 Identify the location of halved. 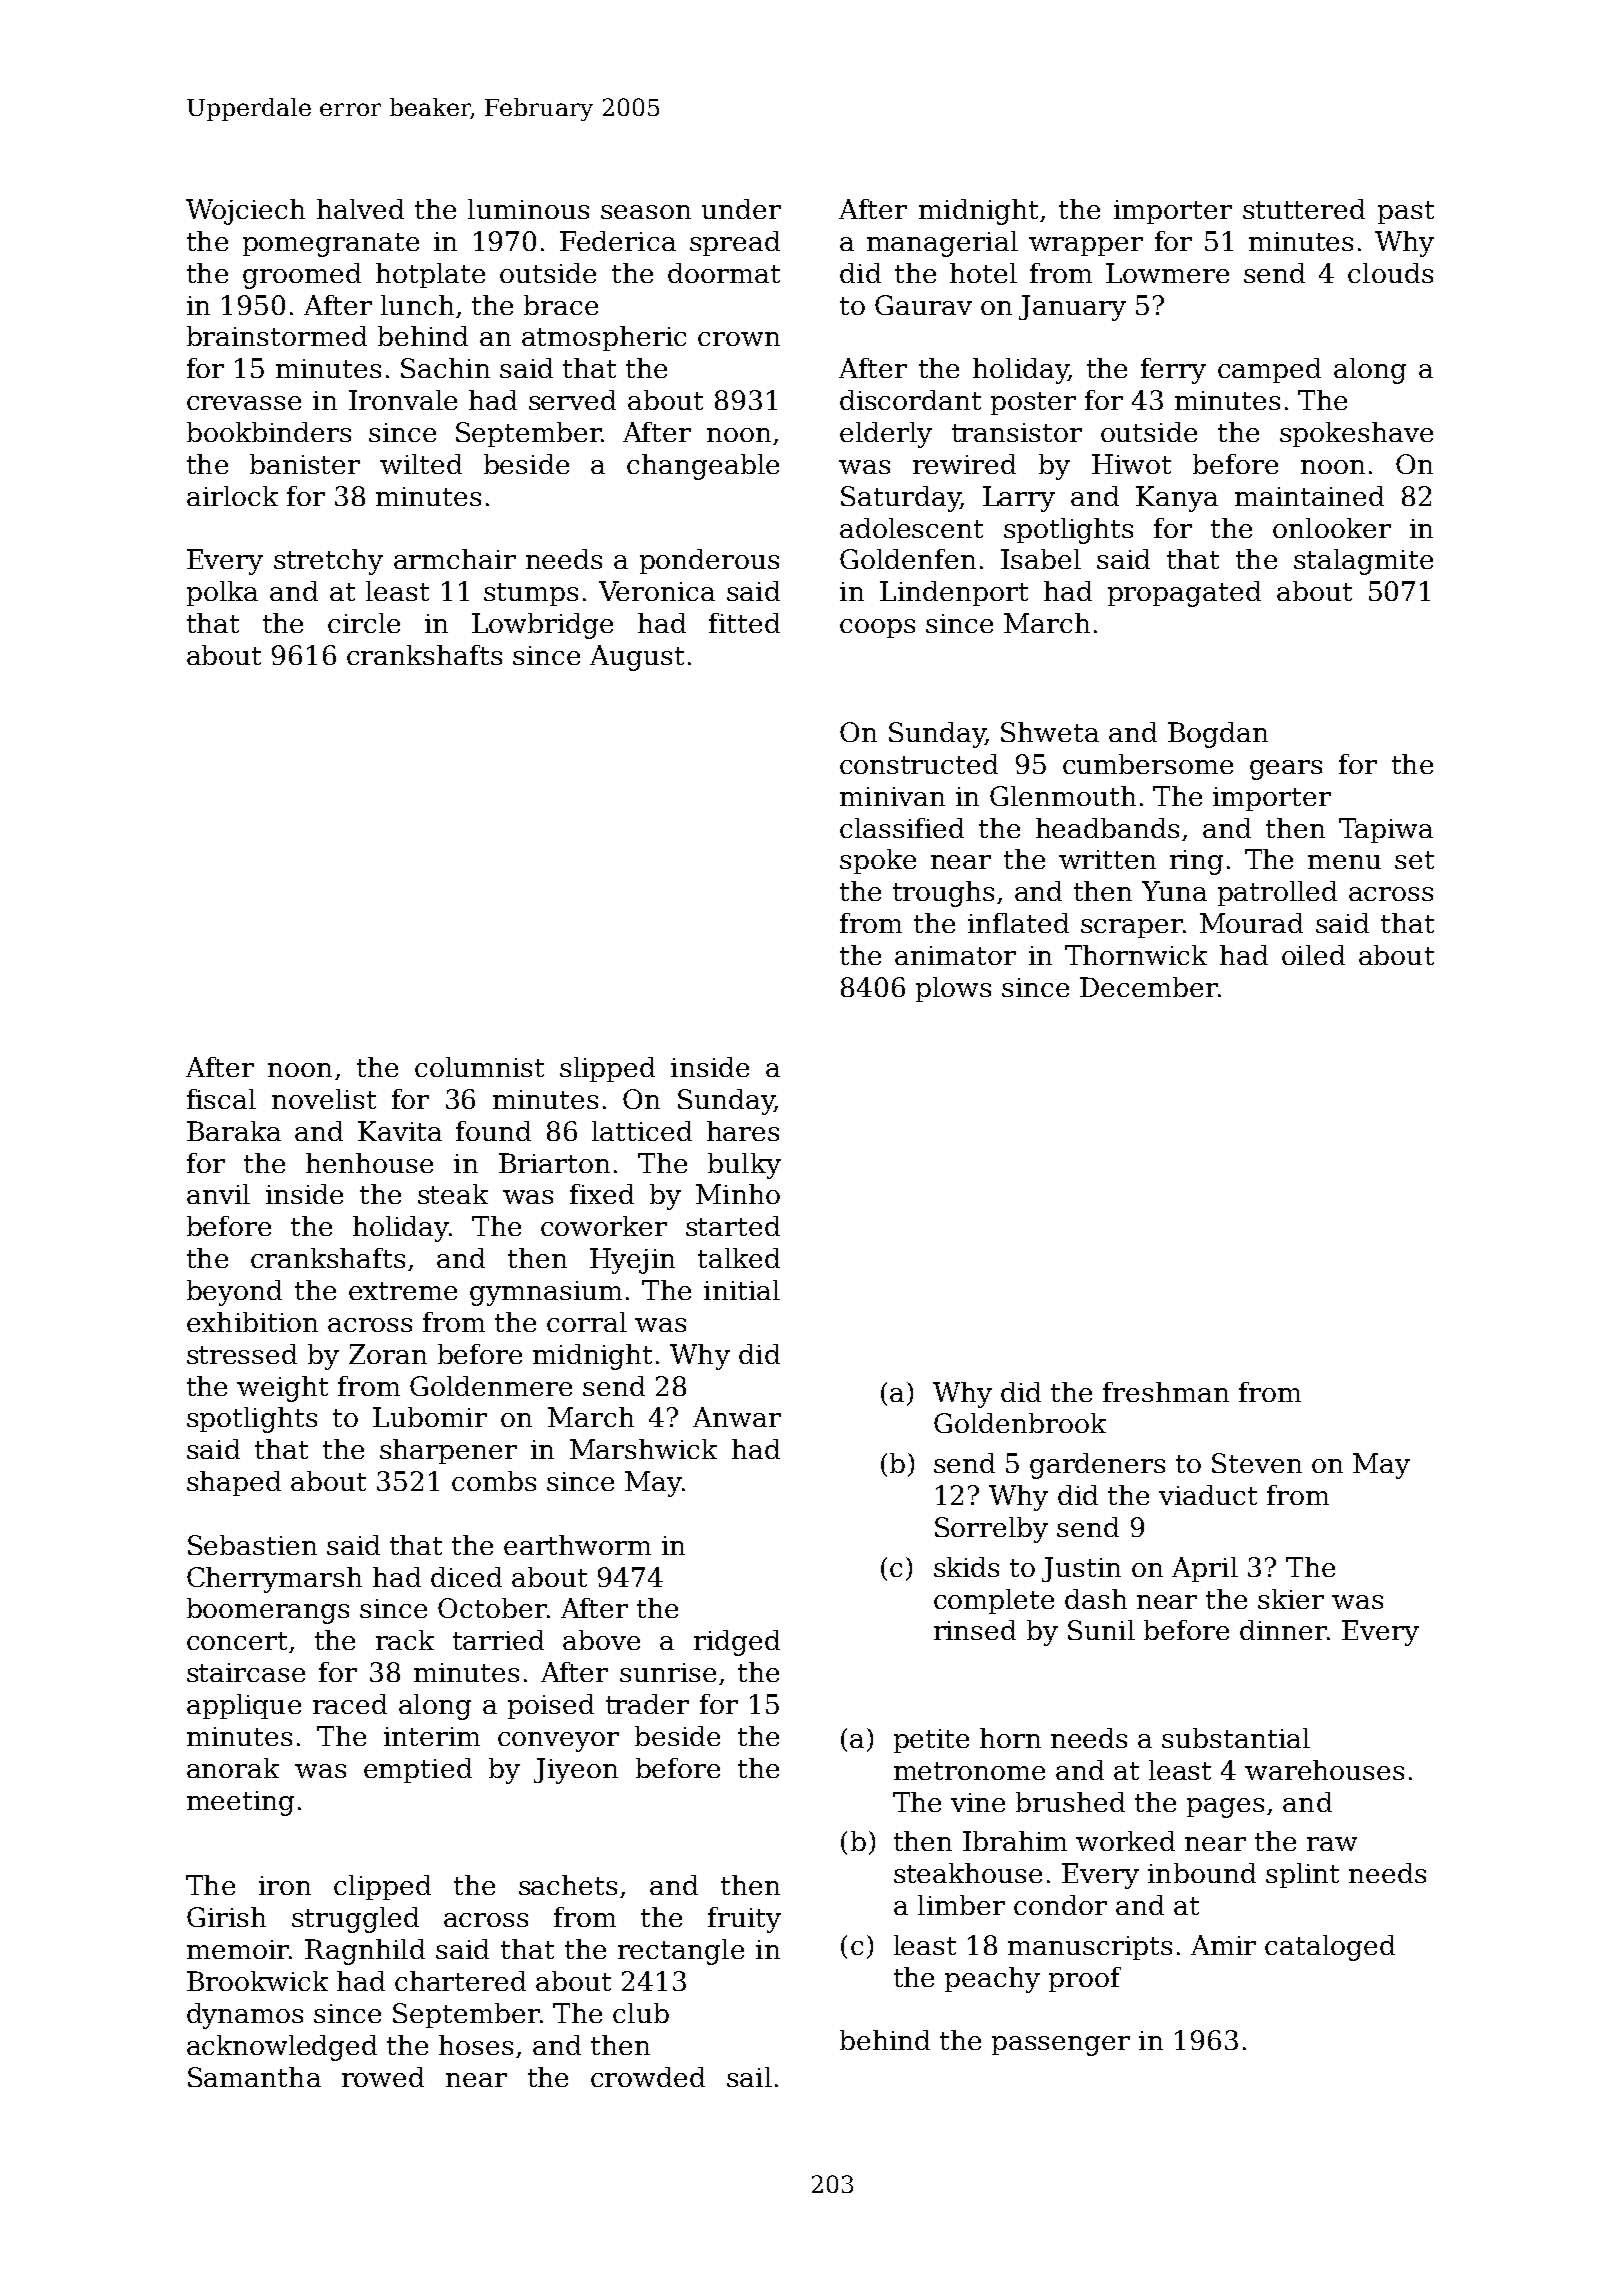
(360, 209).
